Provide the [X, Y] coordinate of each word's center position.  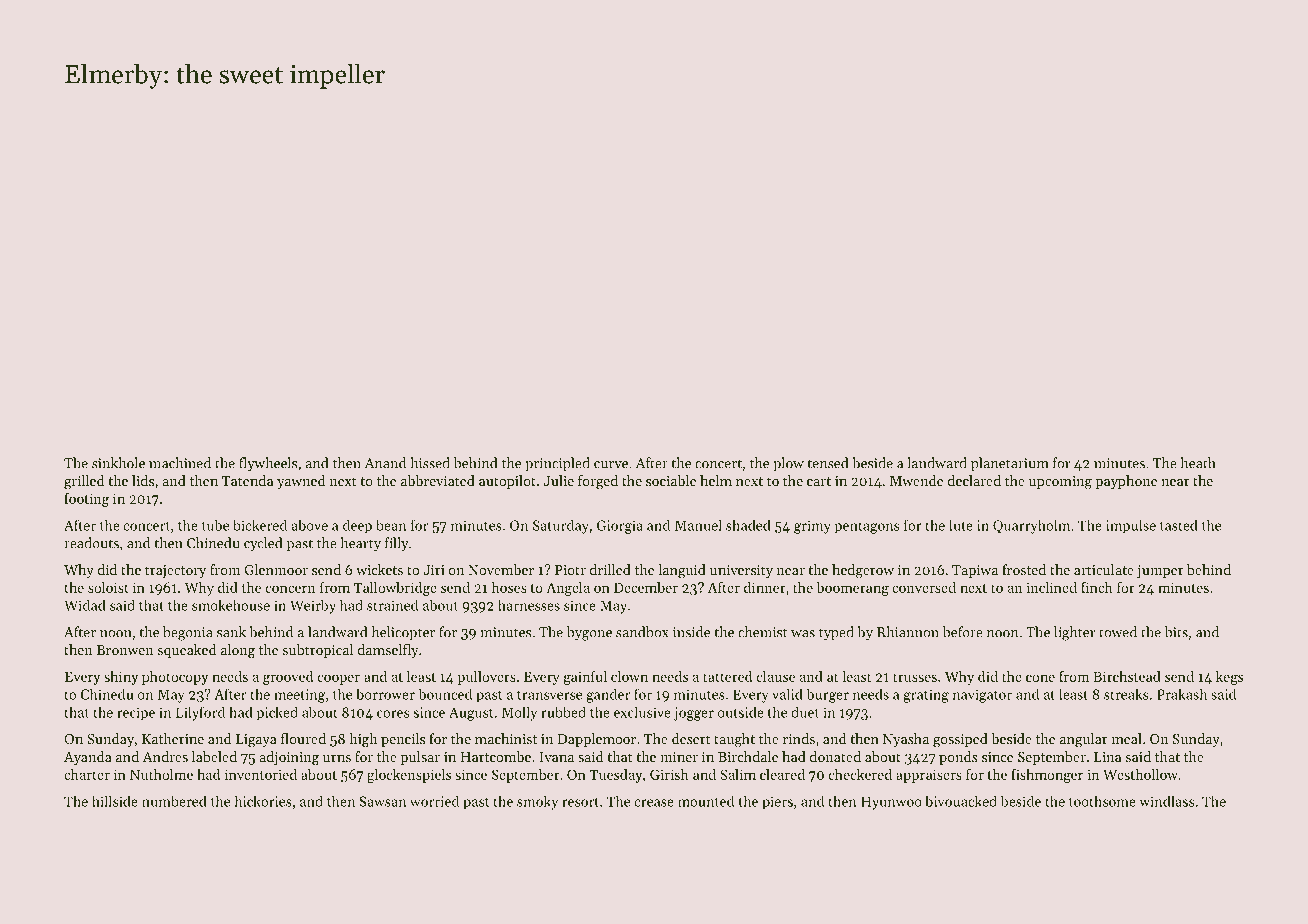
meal [1127, 738]
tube [215, 525]
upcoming [1060, 483]
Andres [165, 756]
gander [608, 695]
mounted [706, 801]
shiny [121, 678]
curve [611, 465]
